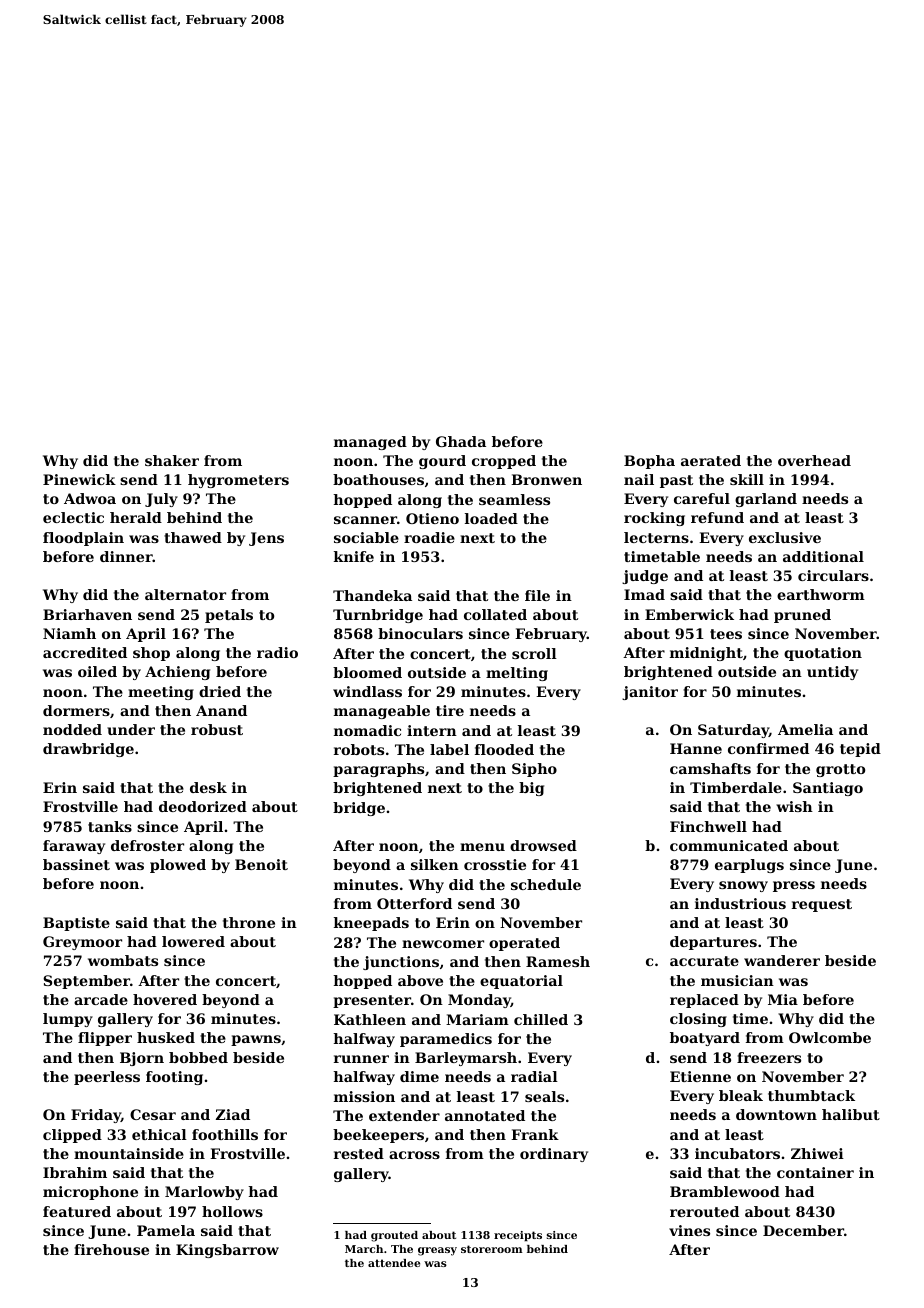 This screenshot has width=924, height=1308. I want to click on equatorial, so click(521, 982).
